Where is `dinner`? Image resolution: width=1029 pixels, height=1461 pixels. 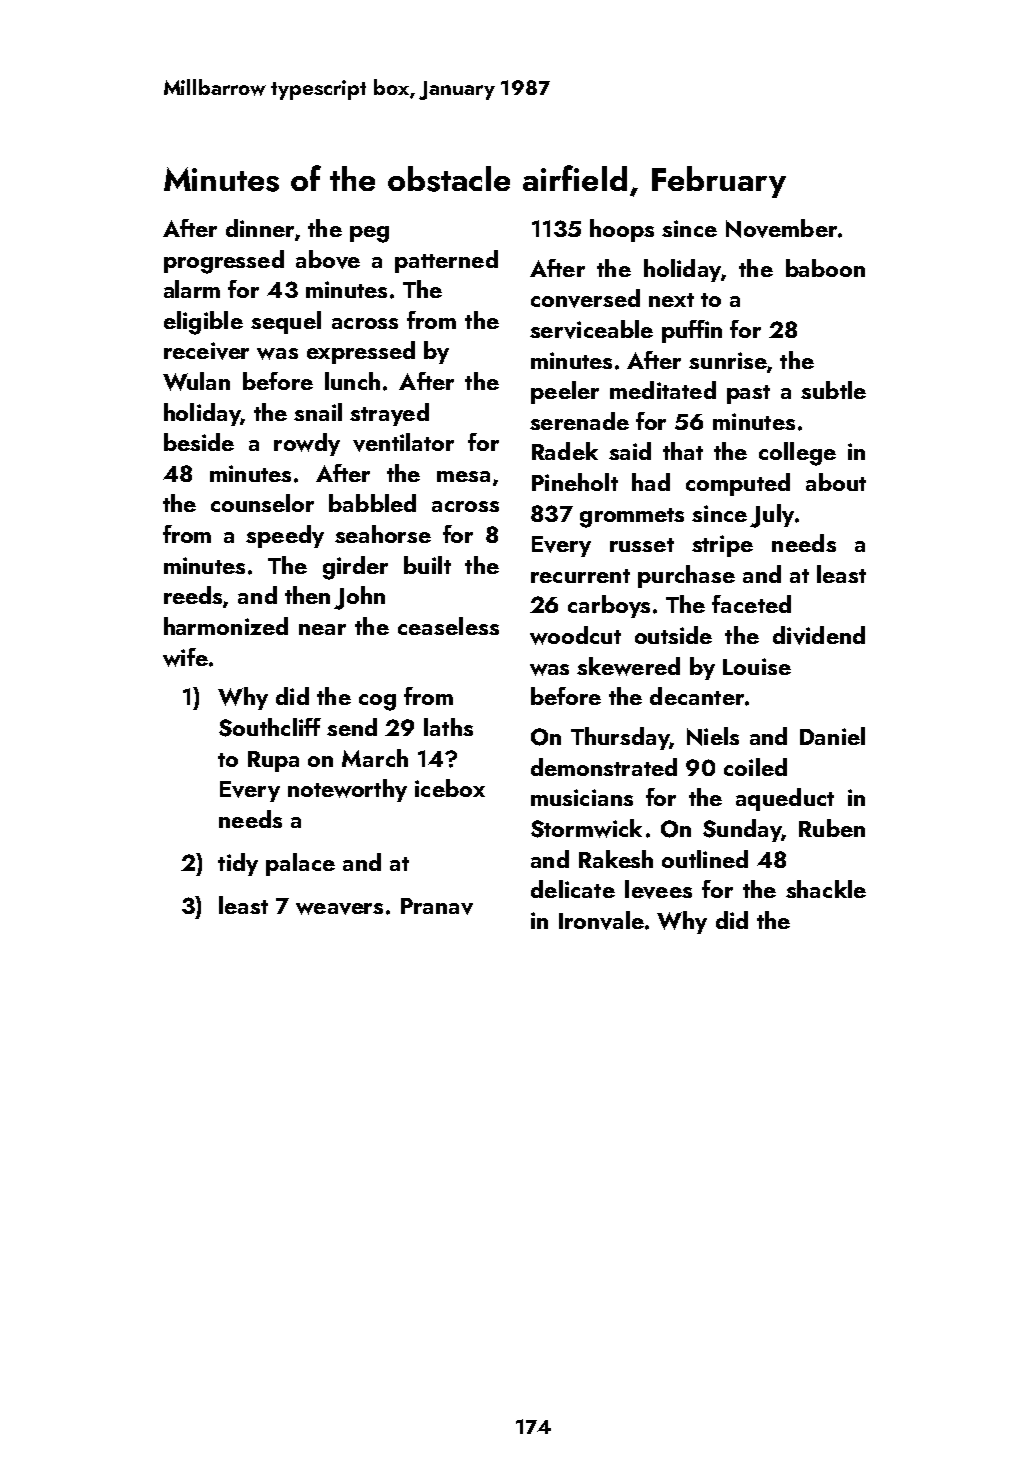 dinner is located at coordinates (260, 228).
